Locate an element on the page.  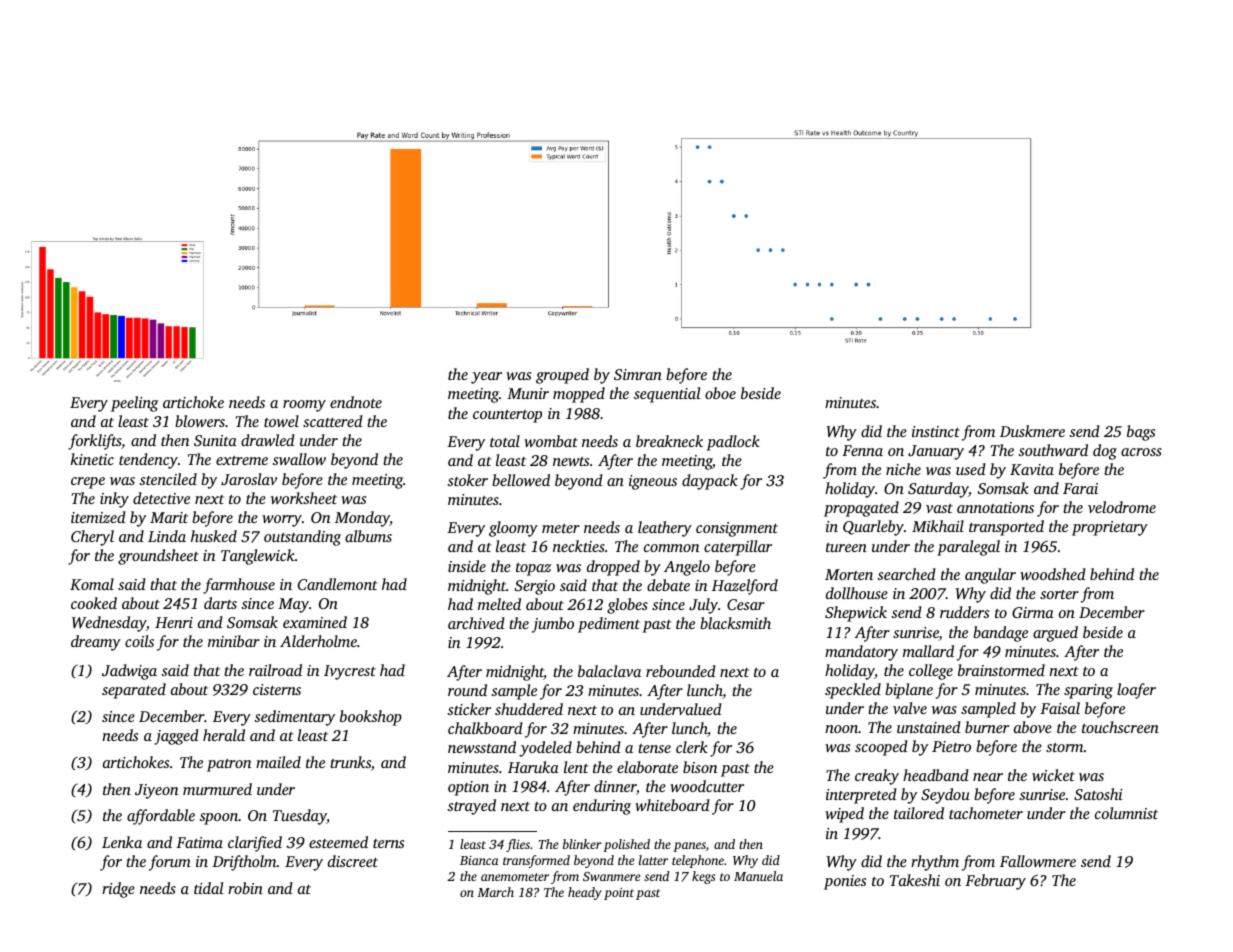
spoon is located at coordinates (218, 819).
